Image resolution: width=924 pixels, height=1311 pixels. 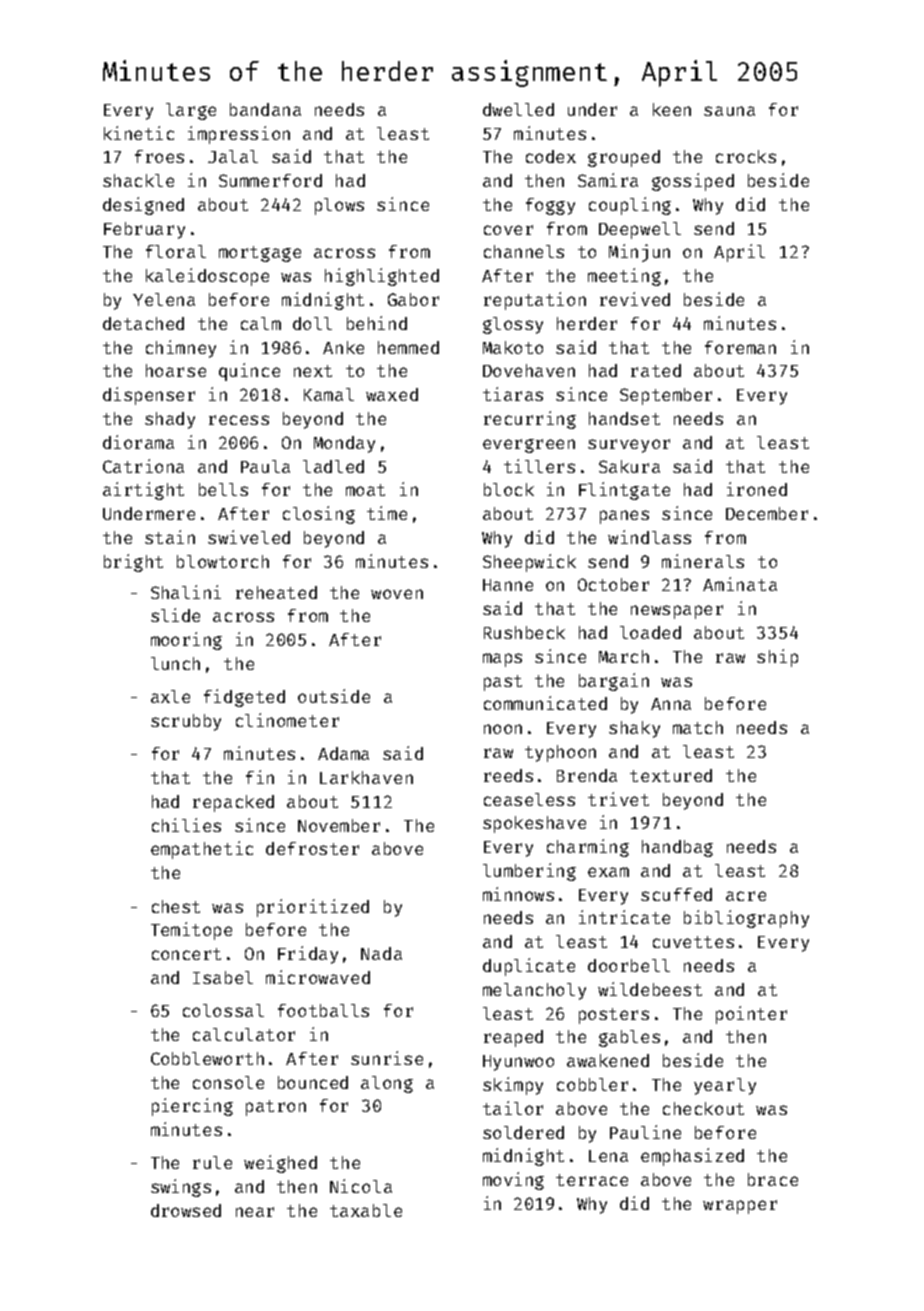 What do you see at coordinates (186, 641) in the page?
I see `mooring` at bounding box center [186, 641].
